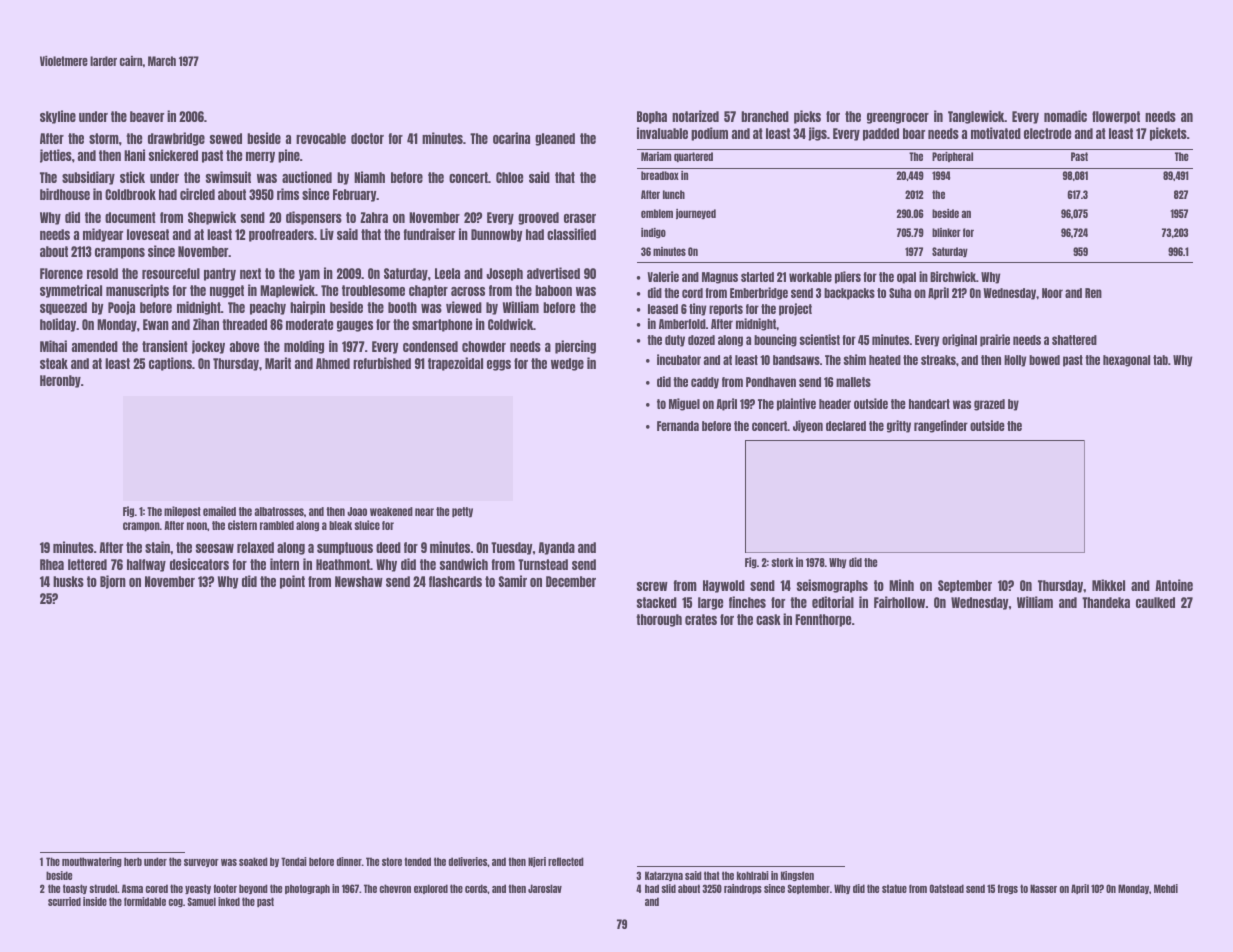 The image size is (1233, 952). I want to click on Valerie, so click(663, 276).
